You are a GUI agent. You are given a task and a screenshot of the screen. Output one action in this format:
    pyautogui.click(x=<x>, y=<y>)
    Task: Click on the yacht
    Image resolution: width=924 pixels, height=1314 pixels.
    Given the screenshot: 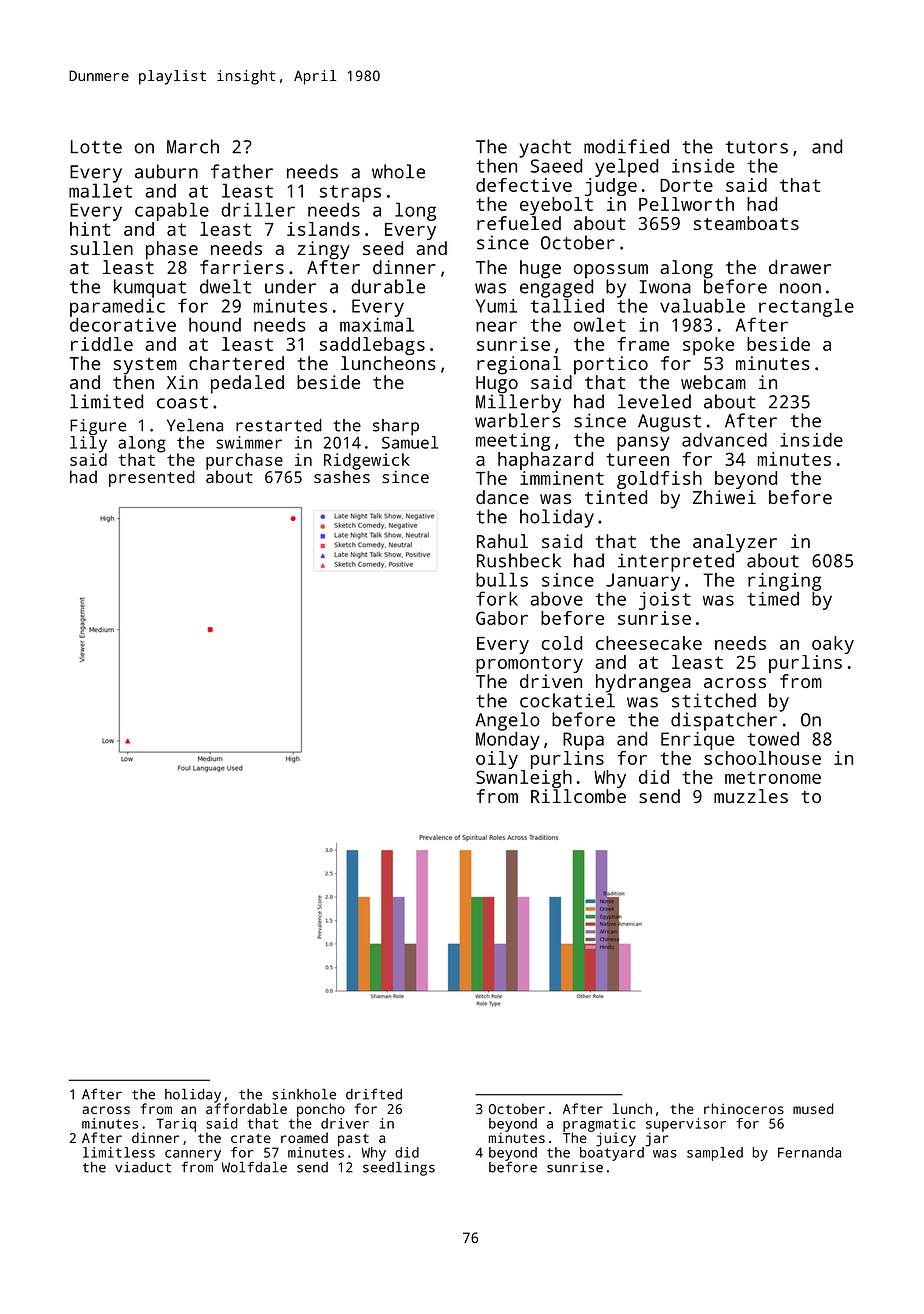 What is the action you would take?
    pyautogui.click(x=545, y=148)
